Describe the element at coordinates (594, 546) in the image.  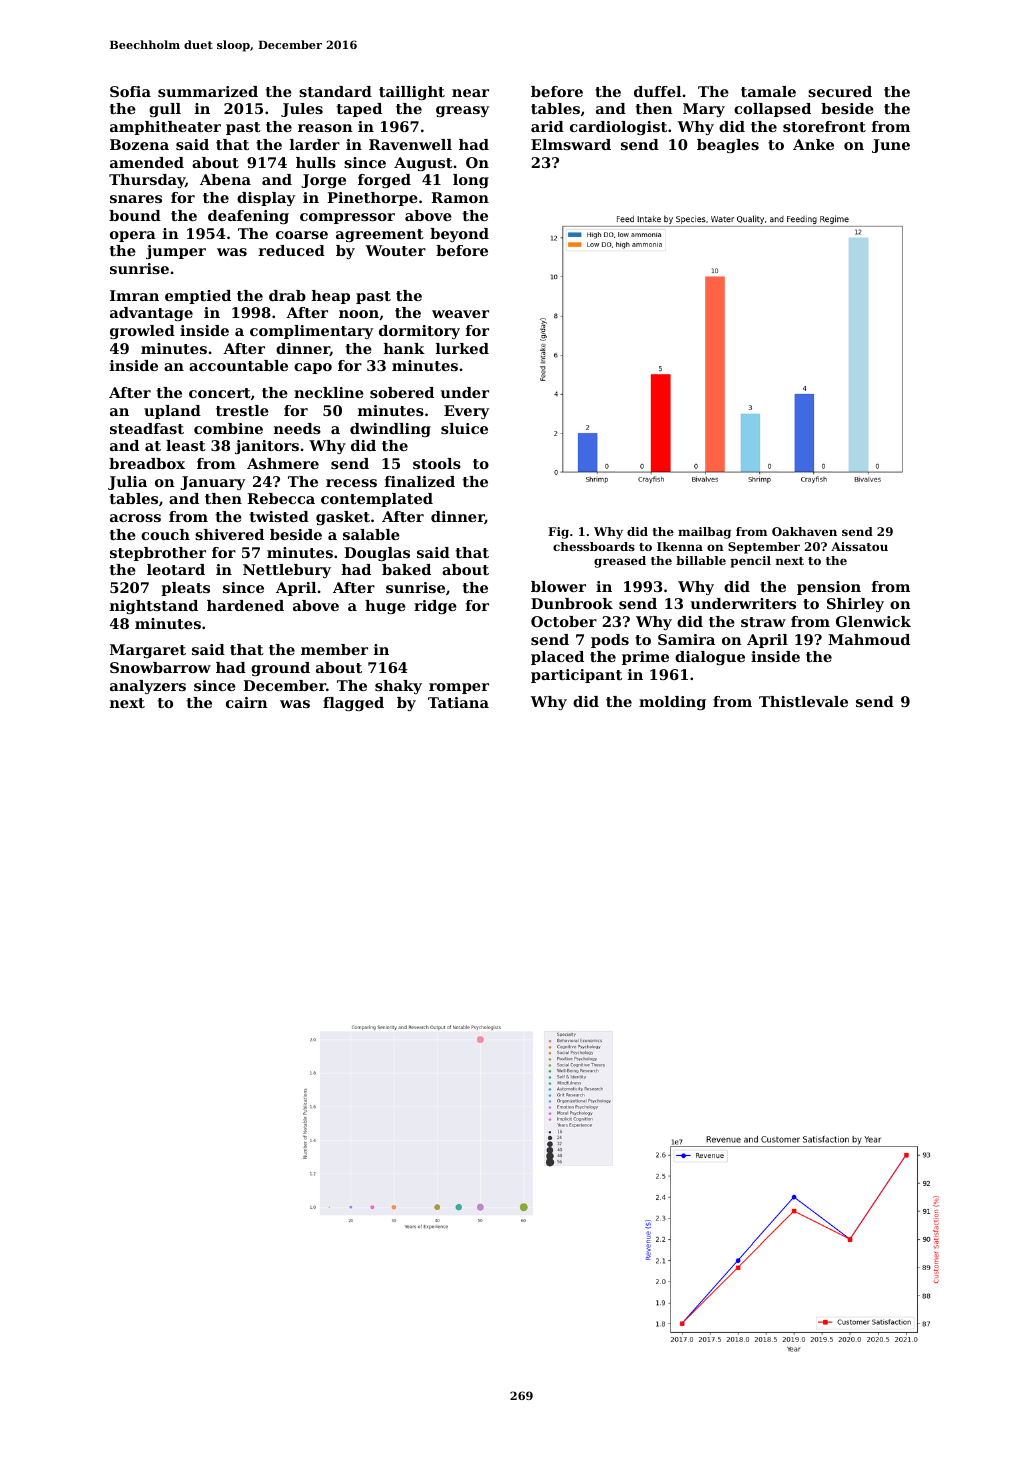
I see `chessboards` at that location.
